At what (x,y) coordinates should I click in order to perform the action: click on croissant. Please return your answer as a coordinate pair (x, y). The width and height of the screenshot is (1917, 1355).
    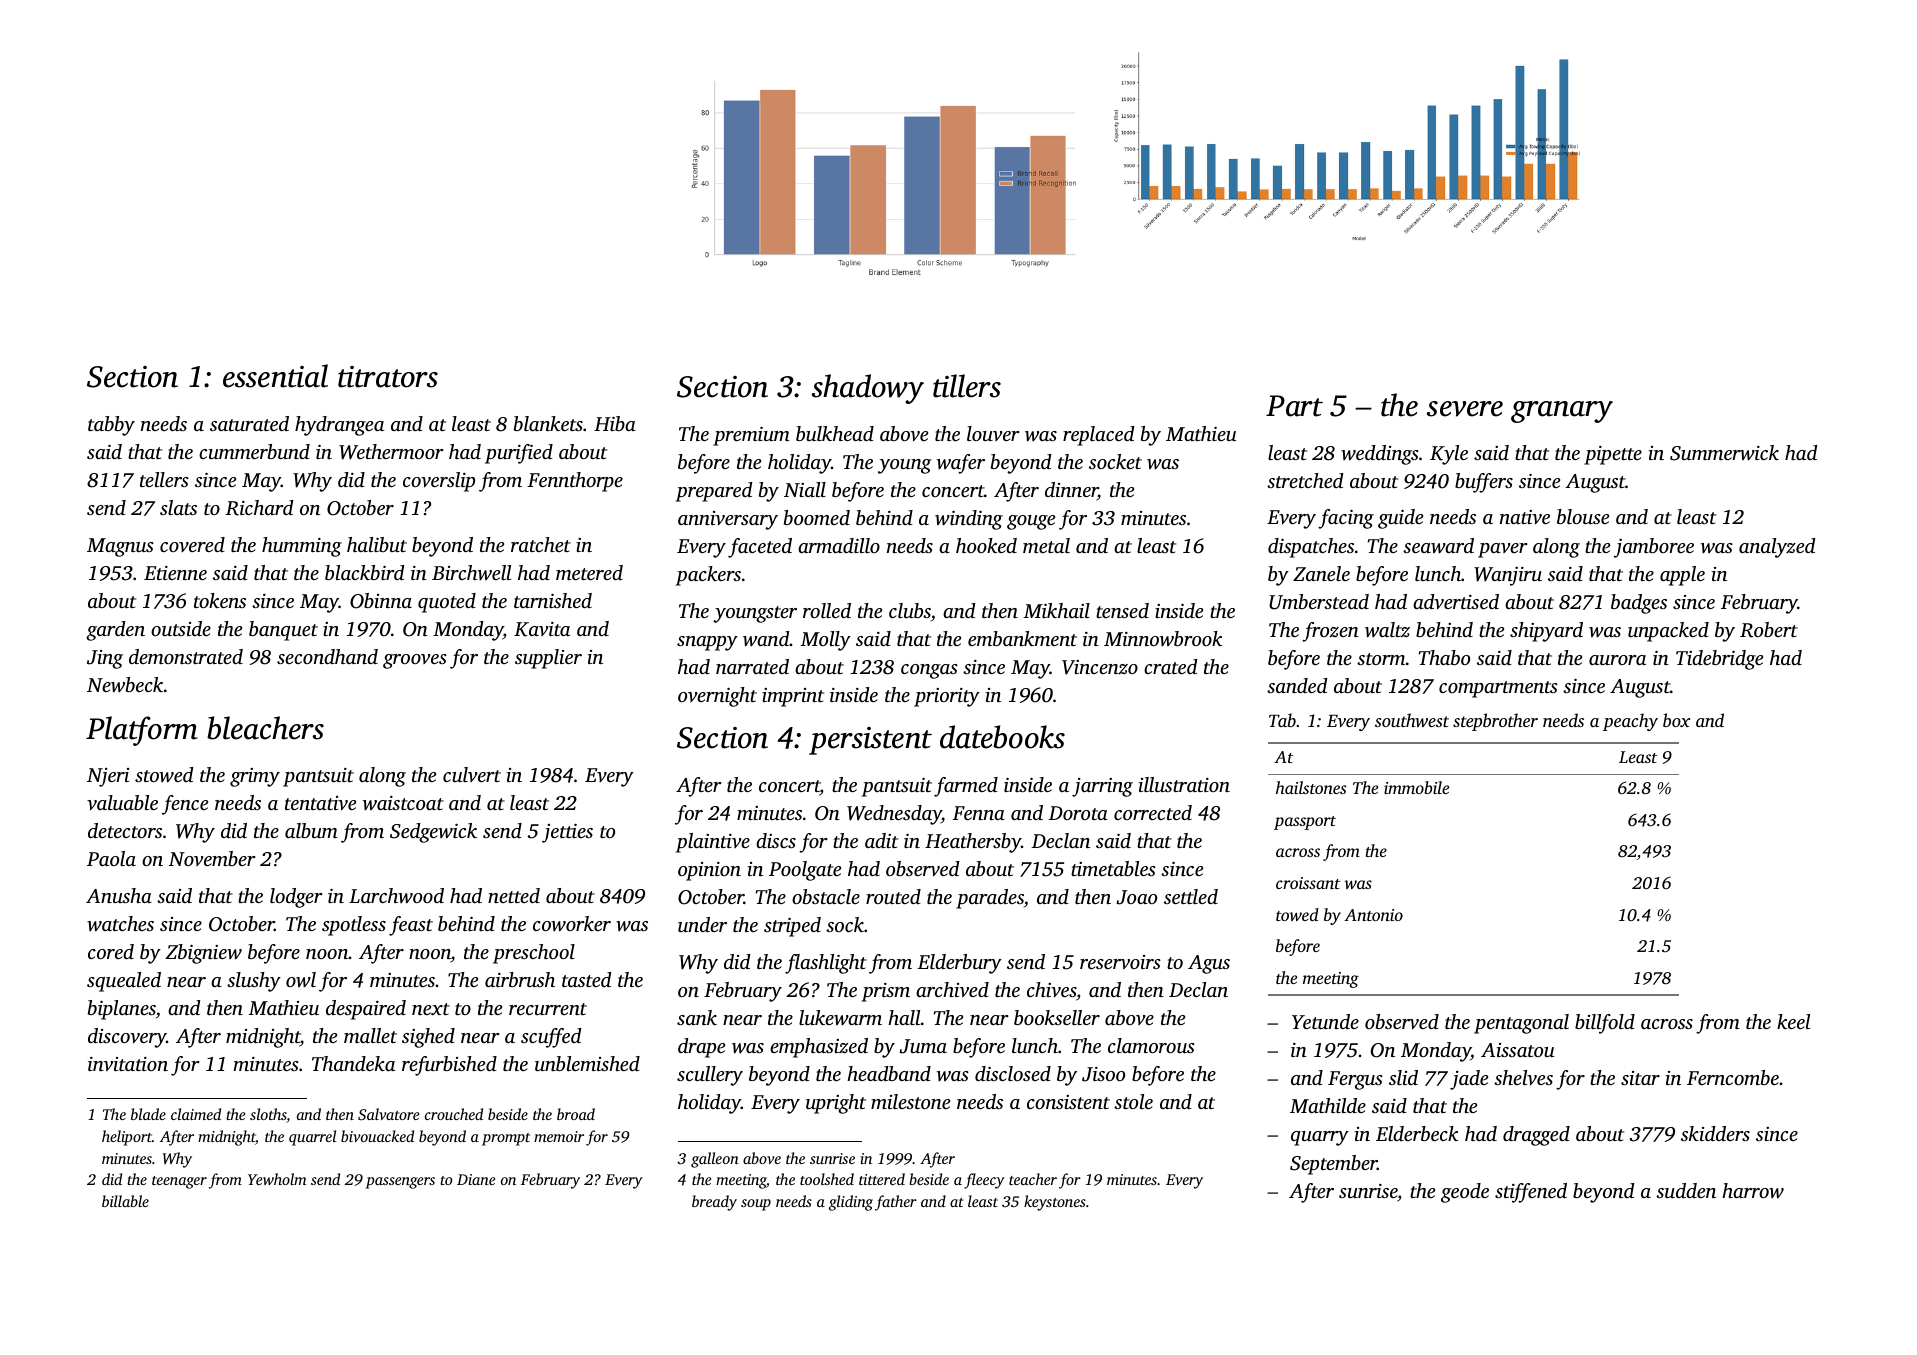
    Looking at the image, I should click on (1308, 883).
